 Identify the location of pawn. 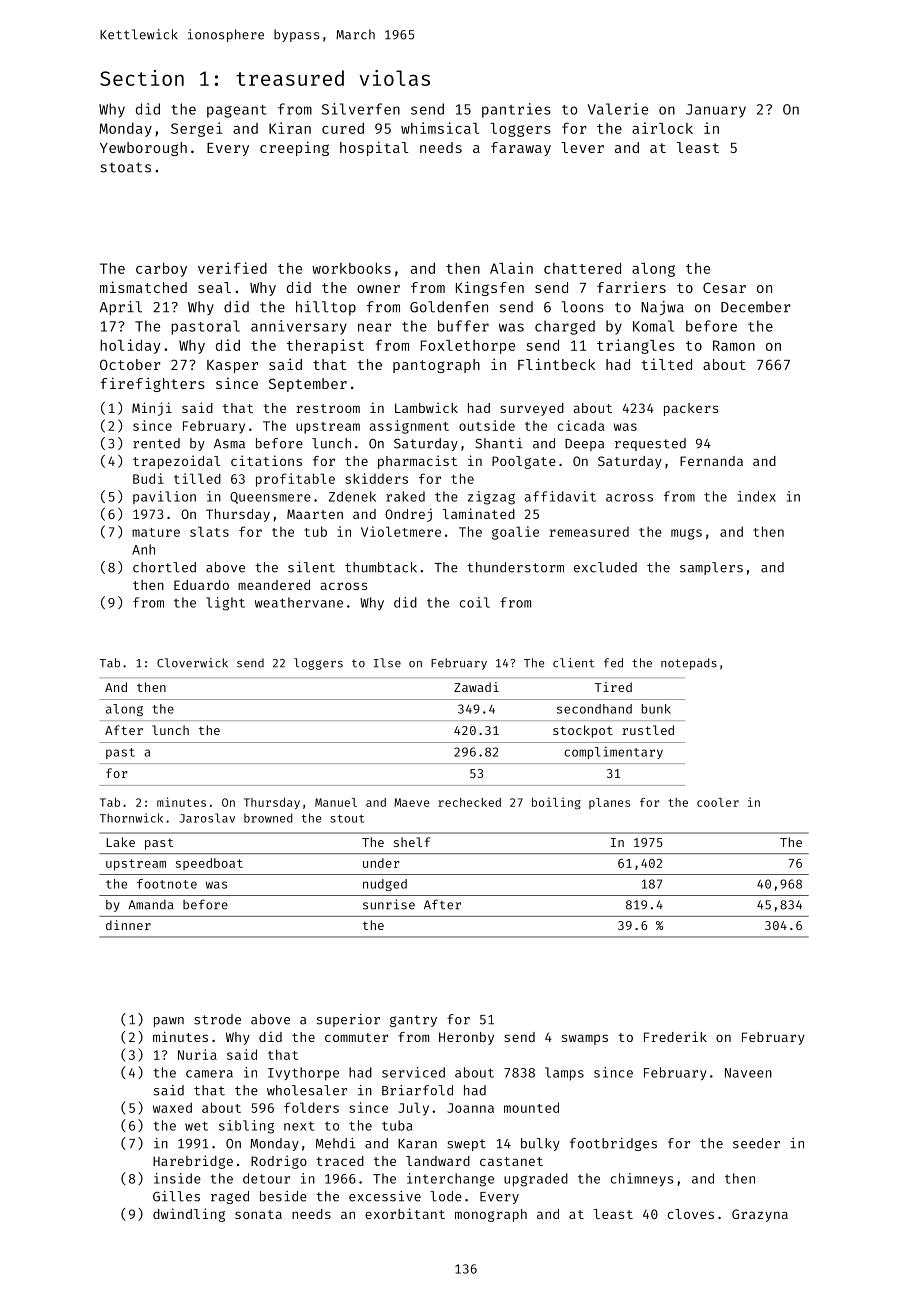
(169, 1022).
